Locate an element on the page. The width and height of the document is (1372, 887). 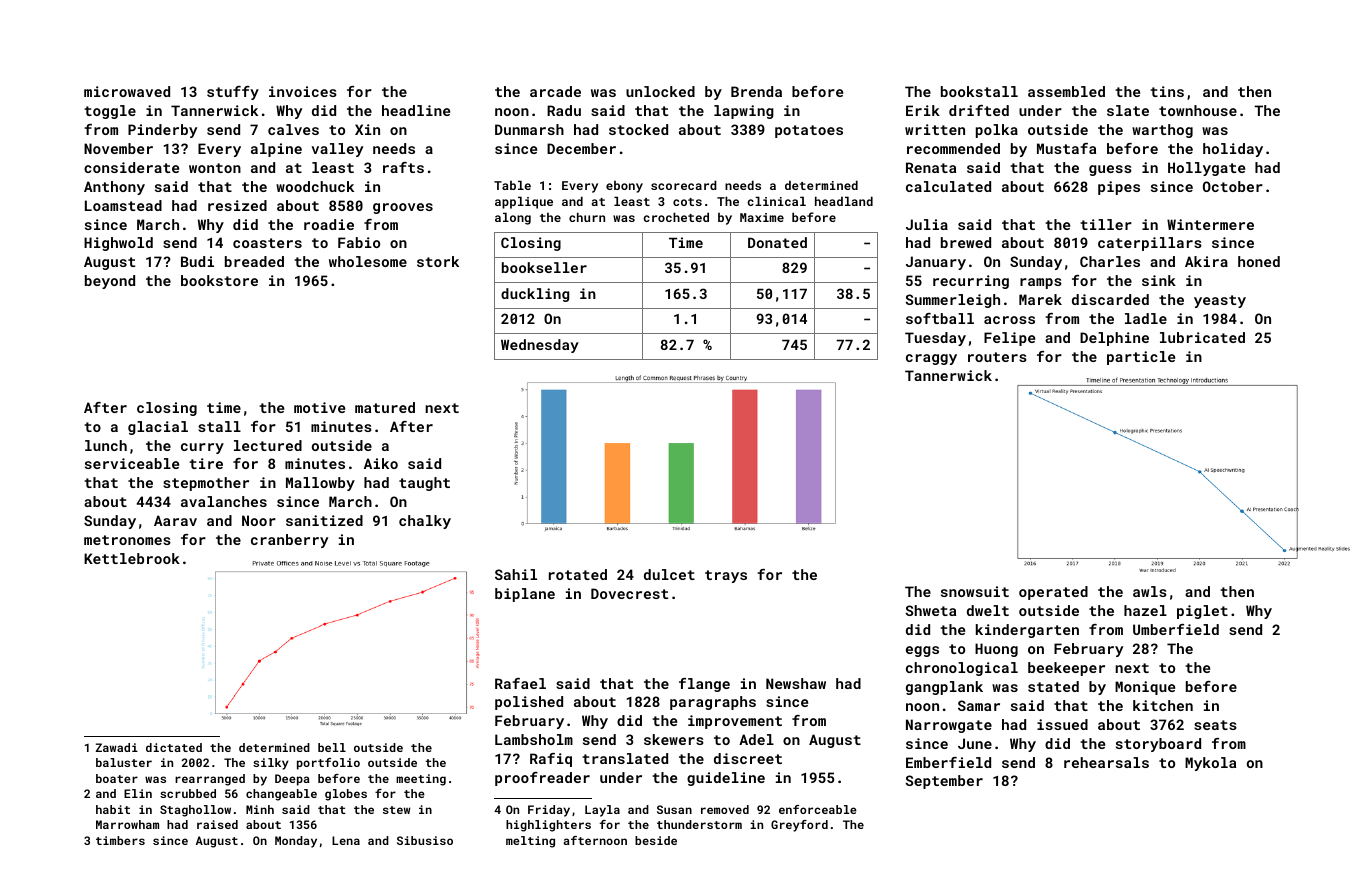
craggy is located at coordinates (931, 359).
